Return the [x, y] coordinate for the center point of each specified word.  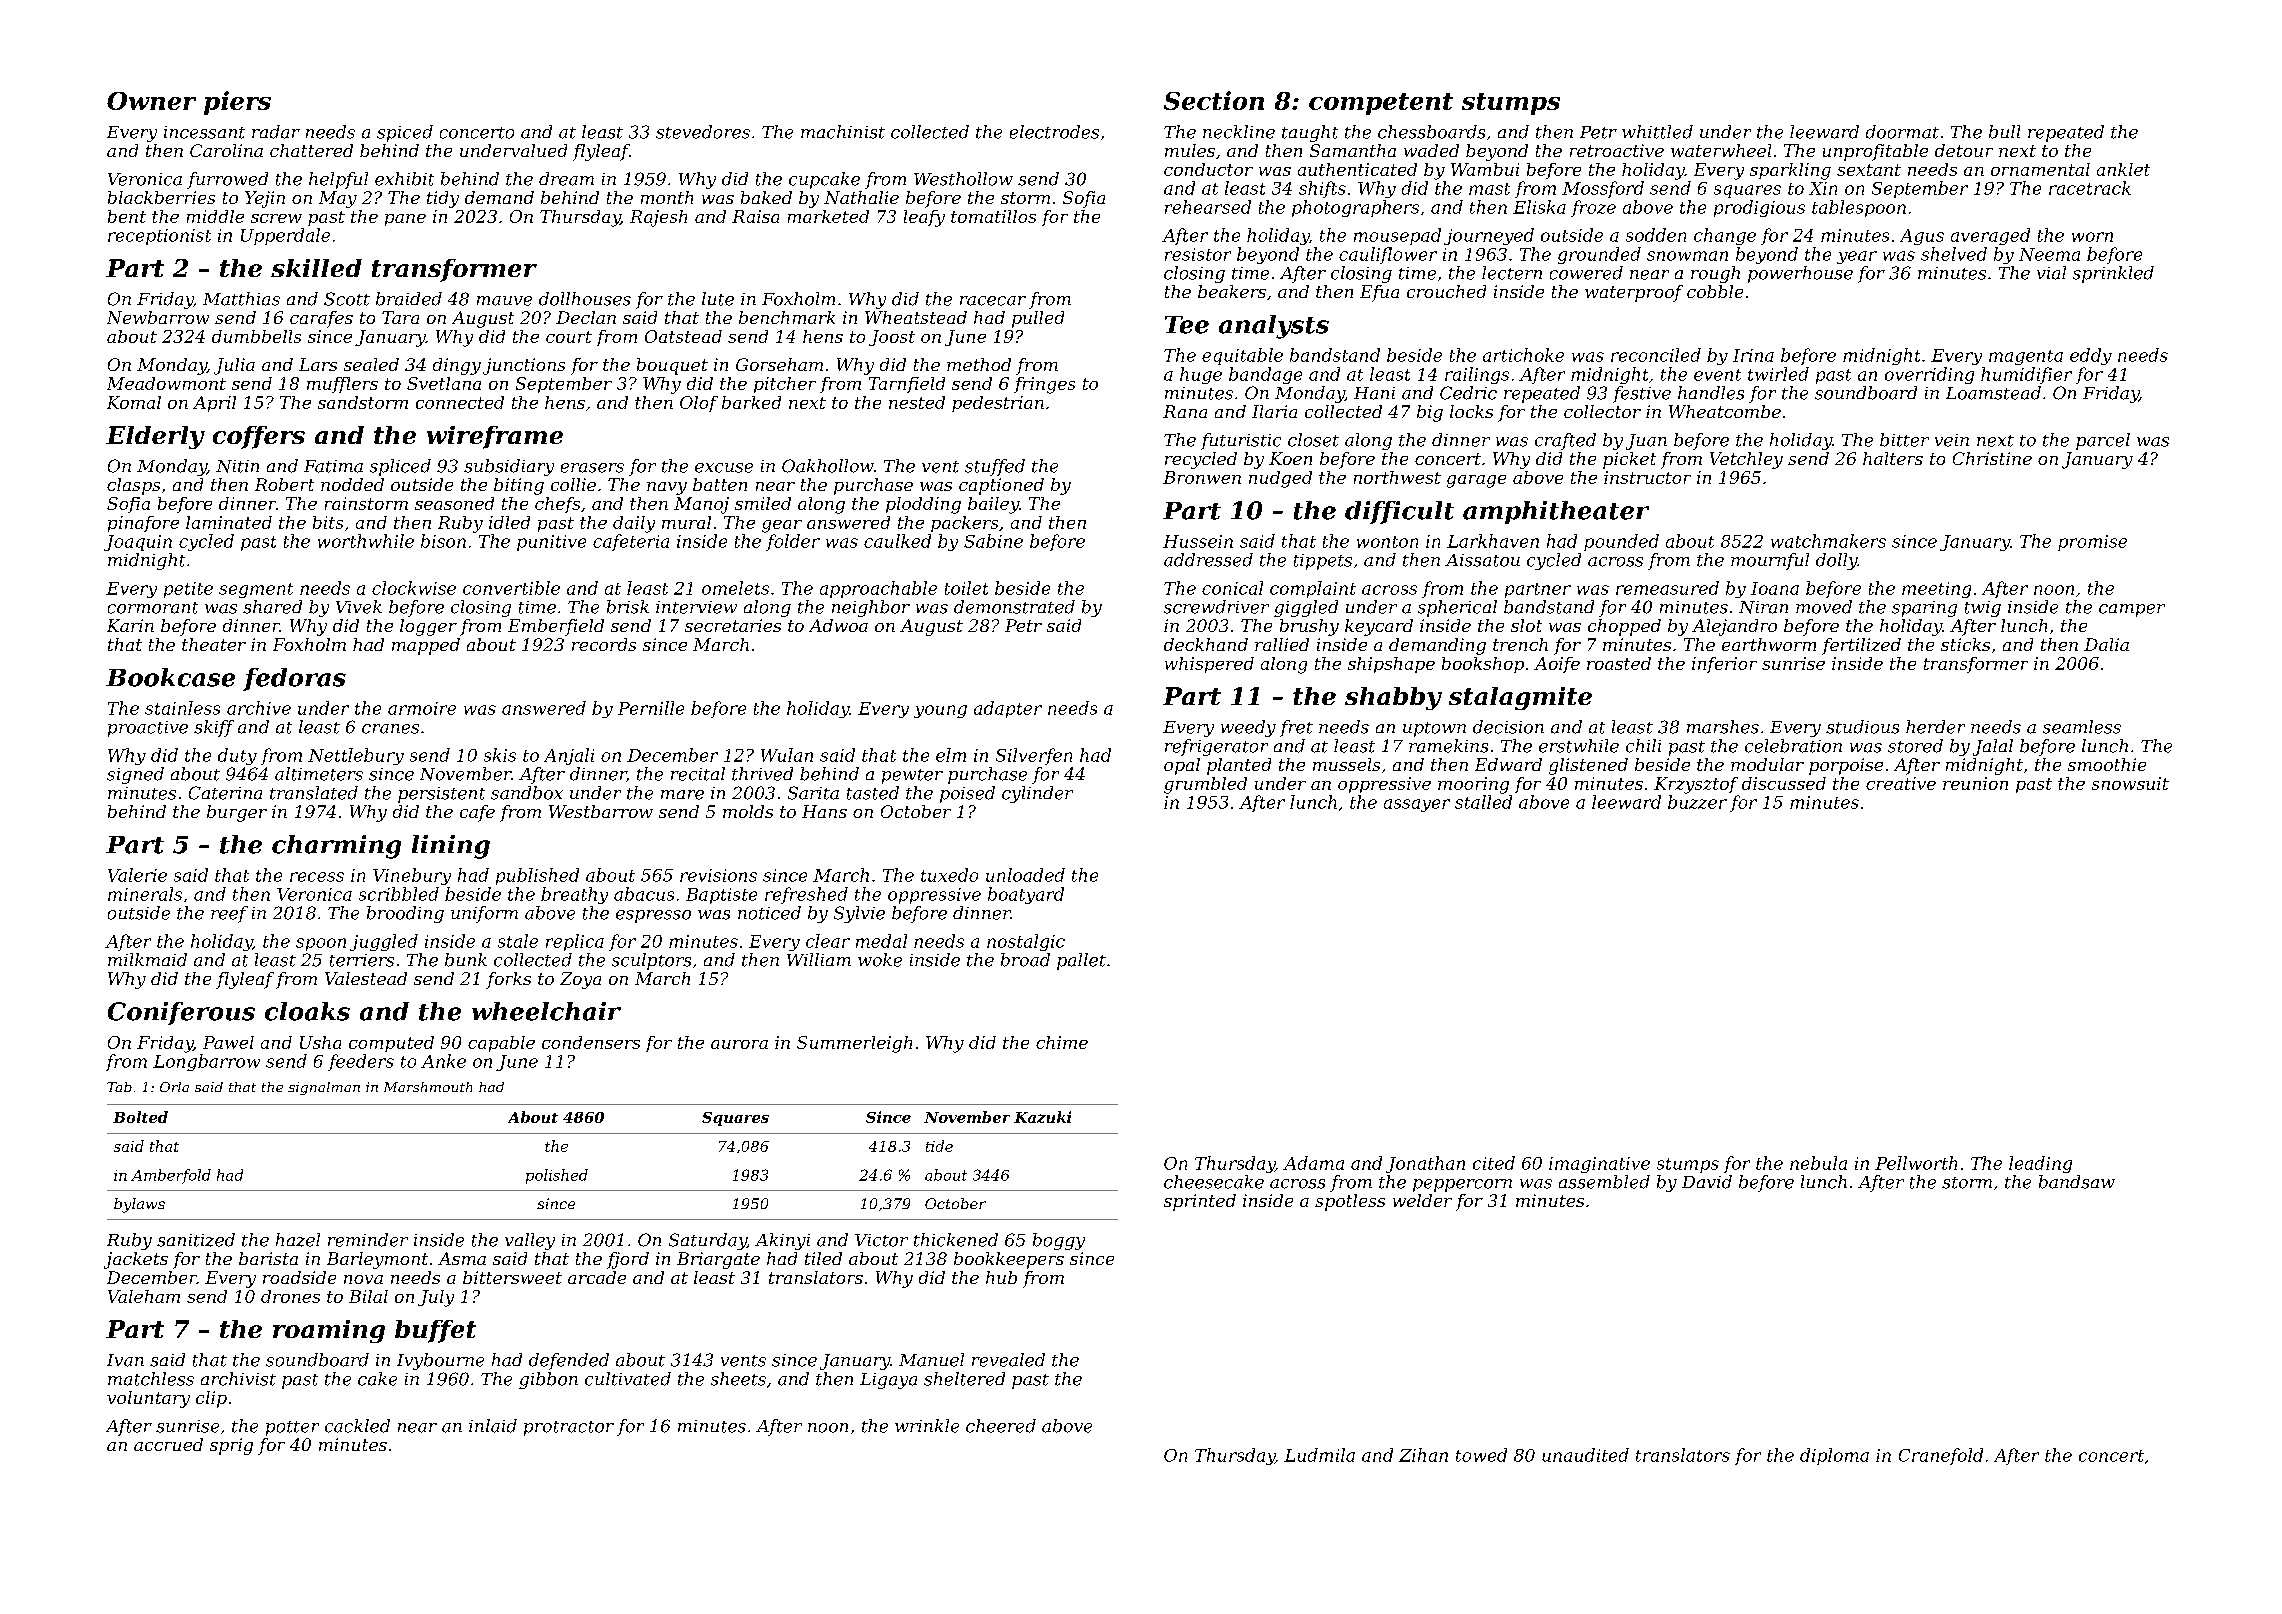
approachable [878, 589]
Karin [130, 625]
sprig [231, 1446]
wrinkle [927, 1426]
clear [828, 941]
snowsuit [2130, 783]
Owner [151, 101]
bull [2004, 132]
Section [1214, 100]
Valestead [366, 978]
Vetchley [1746, 460]
